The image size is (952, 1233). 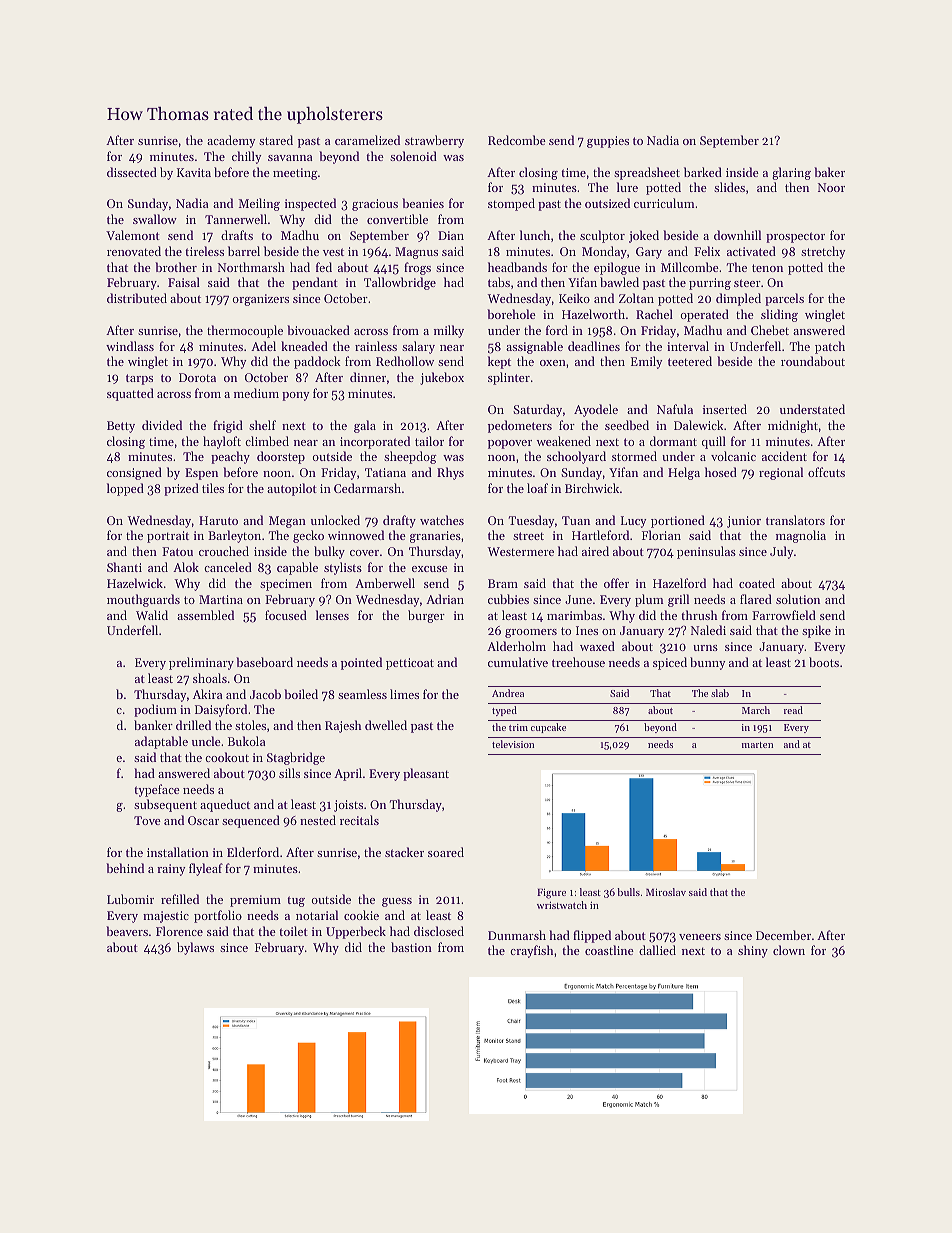 I want to click on accident, so click(x=784, y=456).
